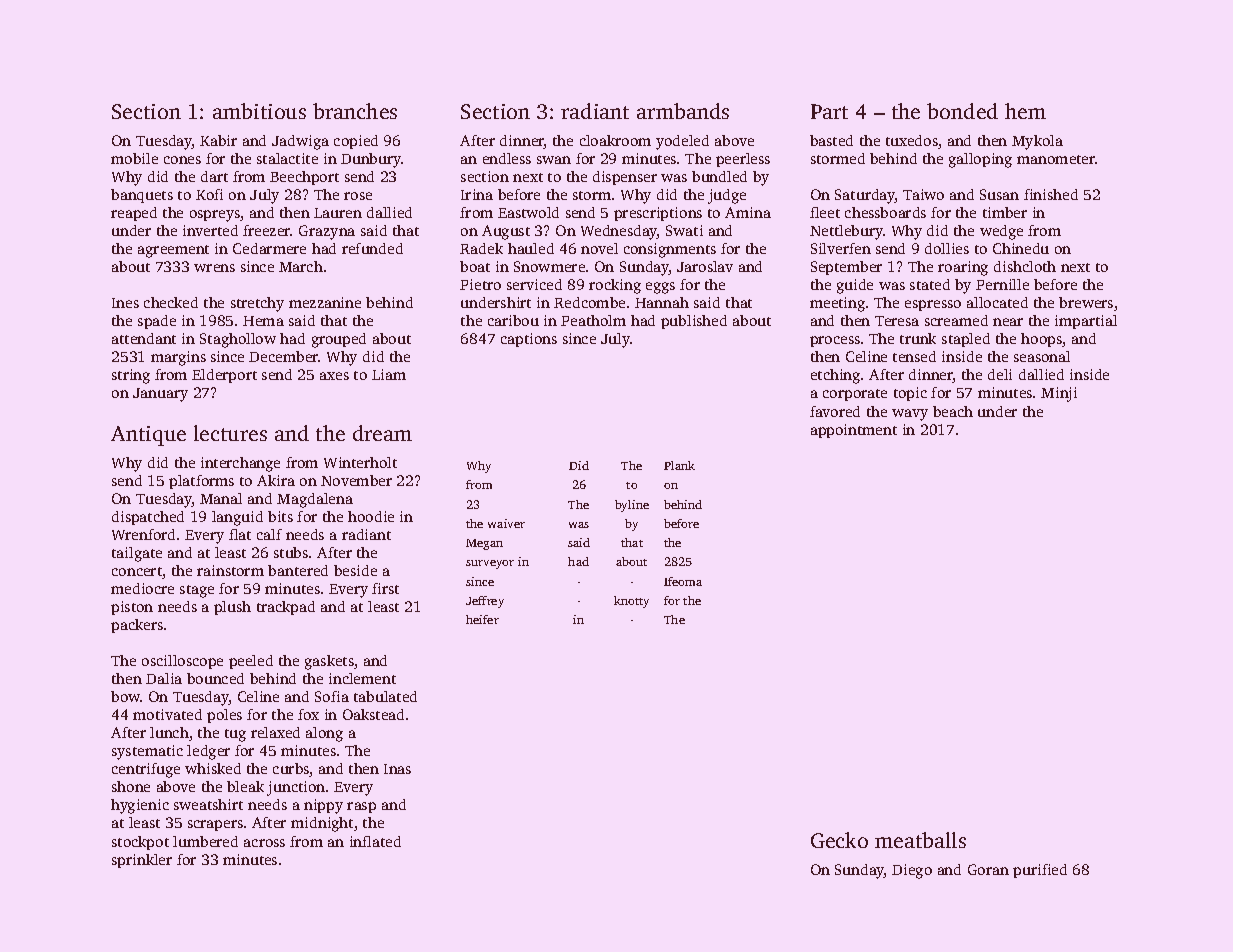 This screenshot has height=952, width=1233. I want to click on knotty, so click(631, 602).
